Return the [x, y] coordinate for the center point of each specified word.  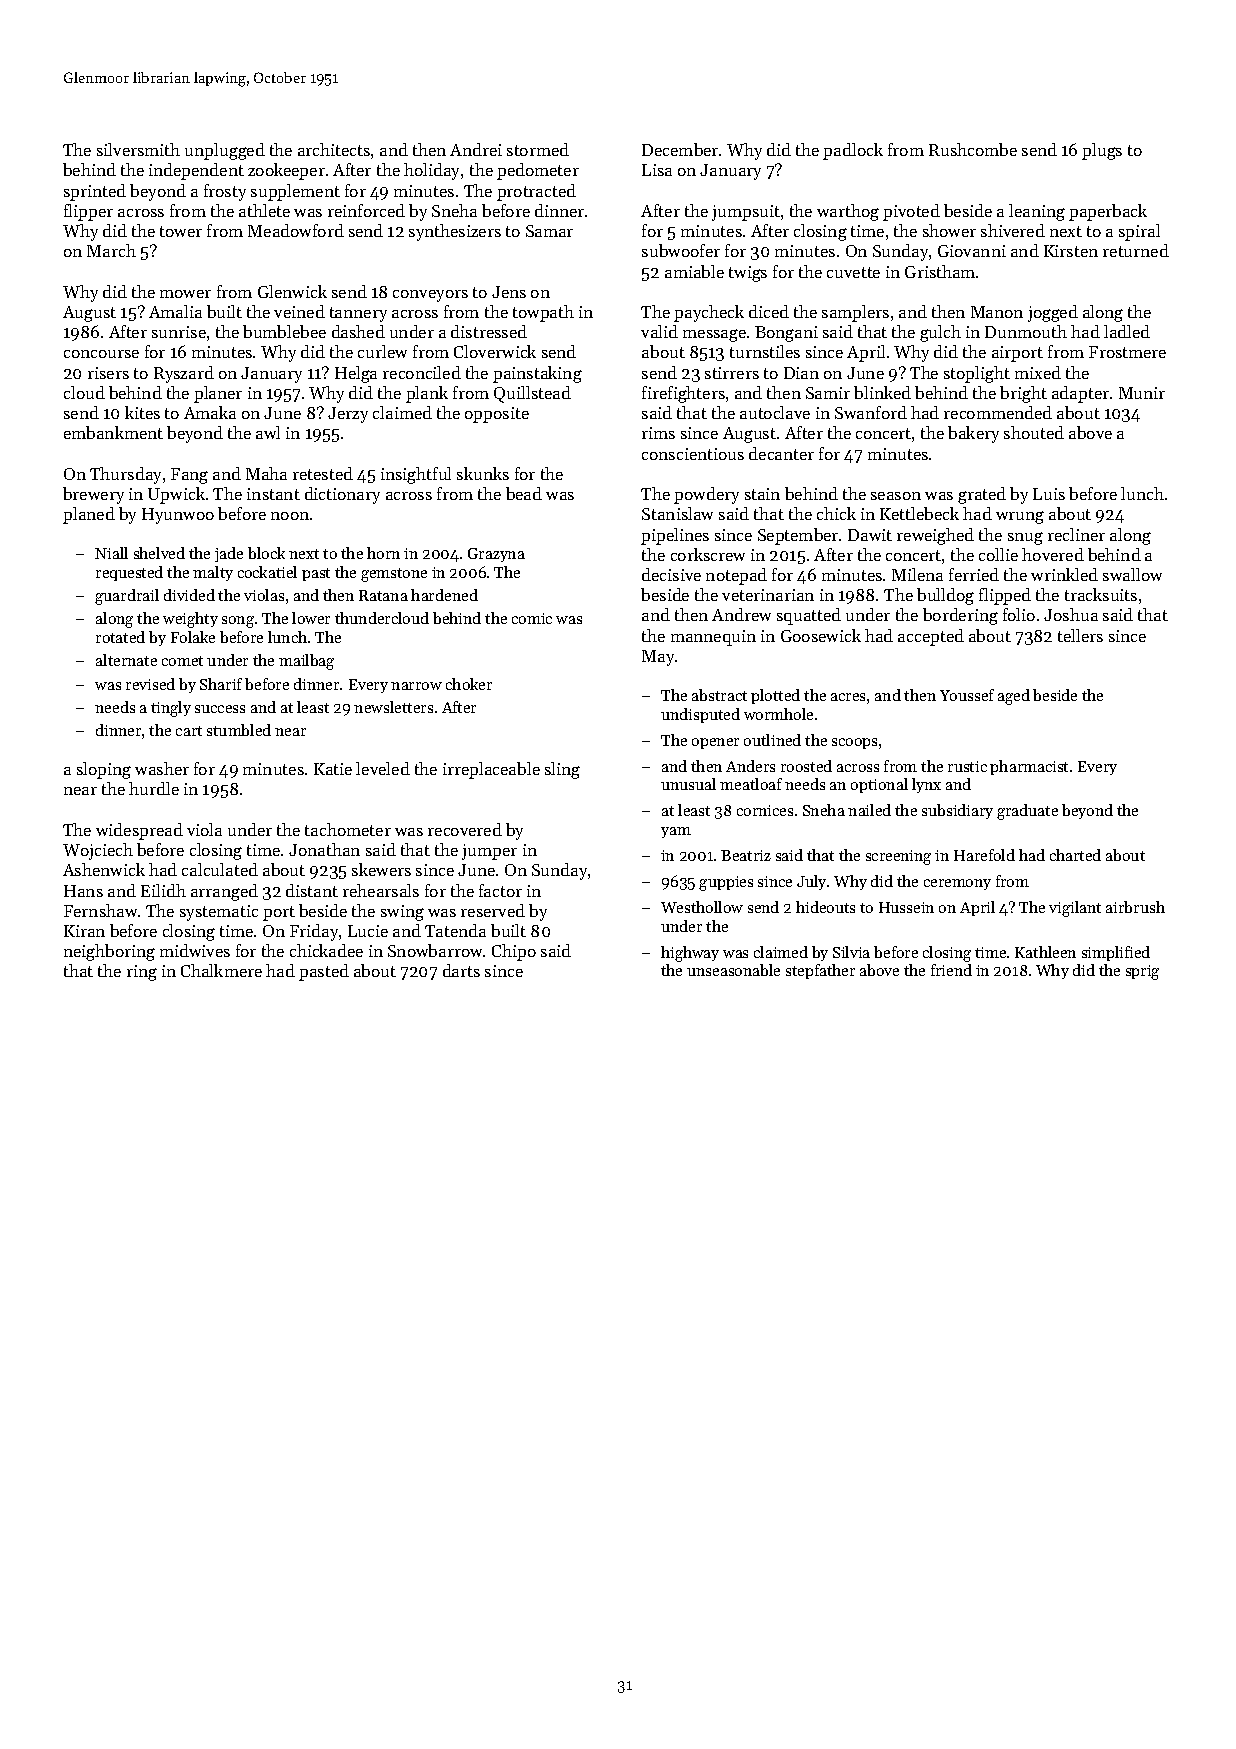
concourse [101, 354]
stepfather [820, 971]
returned [1136, 250]
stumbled [239, 730]
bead [524, 493]
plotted [775, 696]
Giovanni [972, 251]
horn [383, 553]
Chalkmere [221, 970]
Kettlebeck [919, 513]
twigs [748, 274]
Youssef [967, 695]
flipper [88, 212]
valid [659, 331]
